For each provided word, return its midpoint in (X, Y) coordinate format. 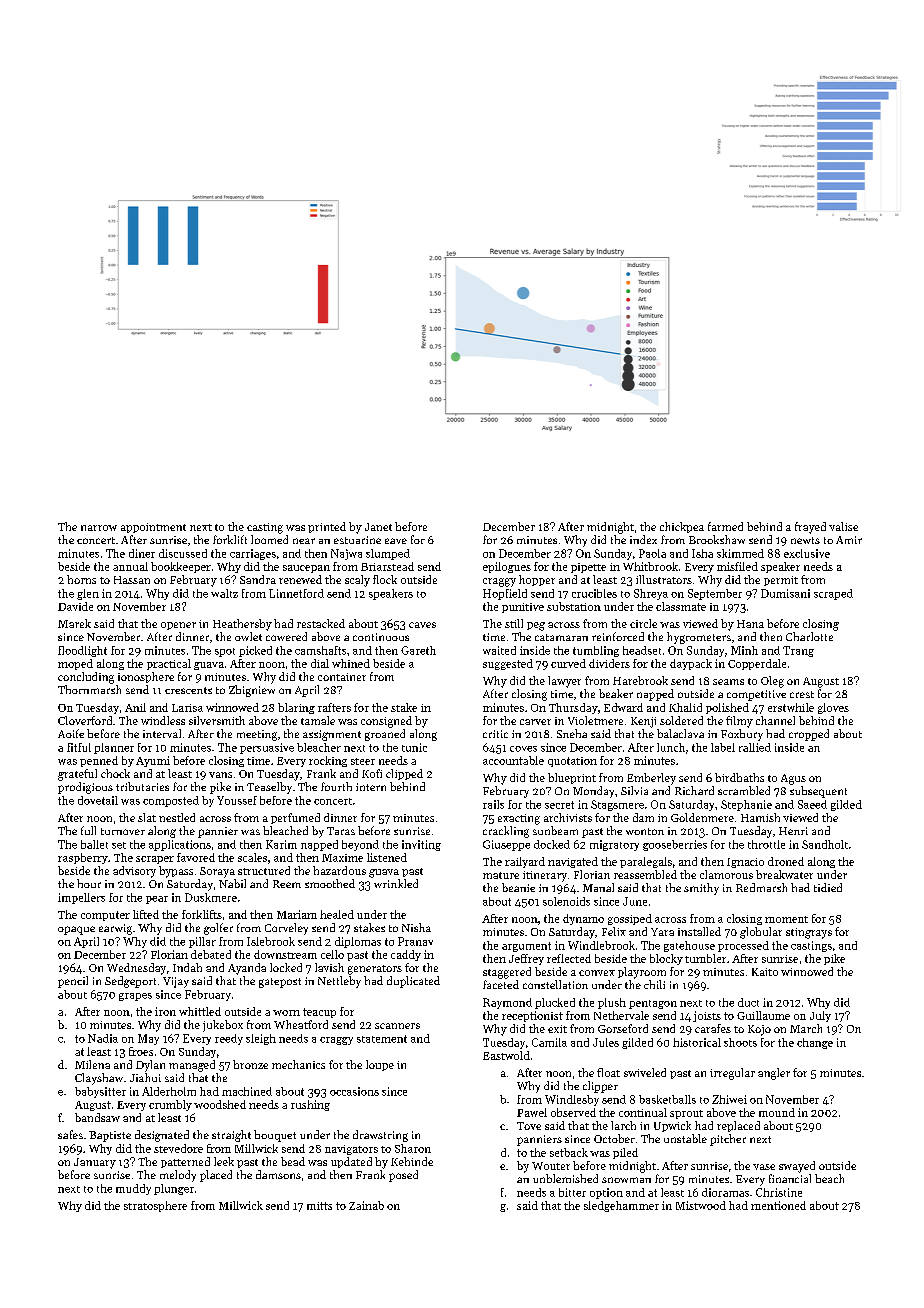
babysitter (100, 1092)
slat (147, 817)
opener (178, 626)
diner (142, 553)
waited (499, 650)
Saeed (812, 804)
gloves (833, 708)
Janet (378, 527)
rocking (328, 761)
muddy (133, 1189)
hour (89, 883)
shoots (740, 1042)
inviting (421, 845)
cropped (809, 735)
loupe (380, 1065)
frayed (810, 528)
